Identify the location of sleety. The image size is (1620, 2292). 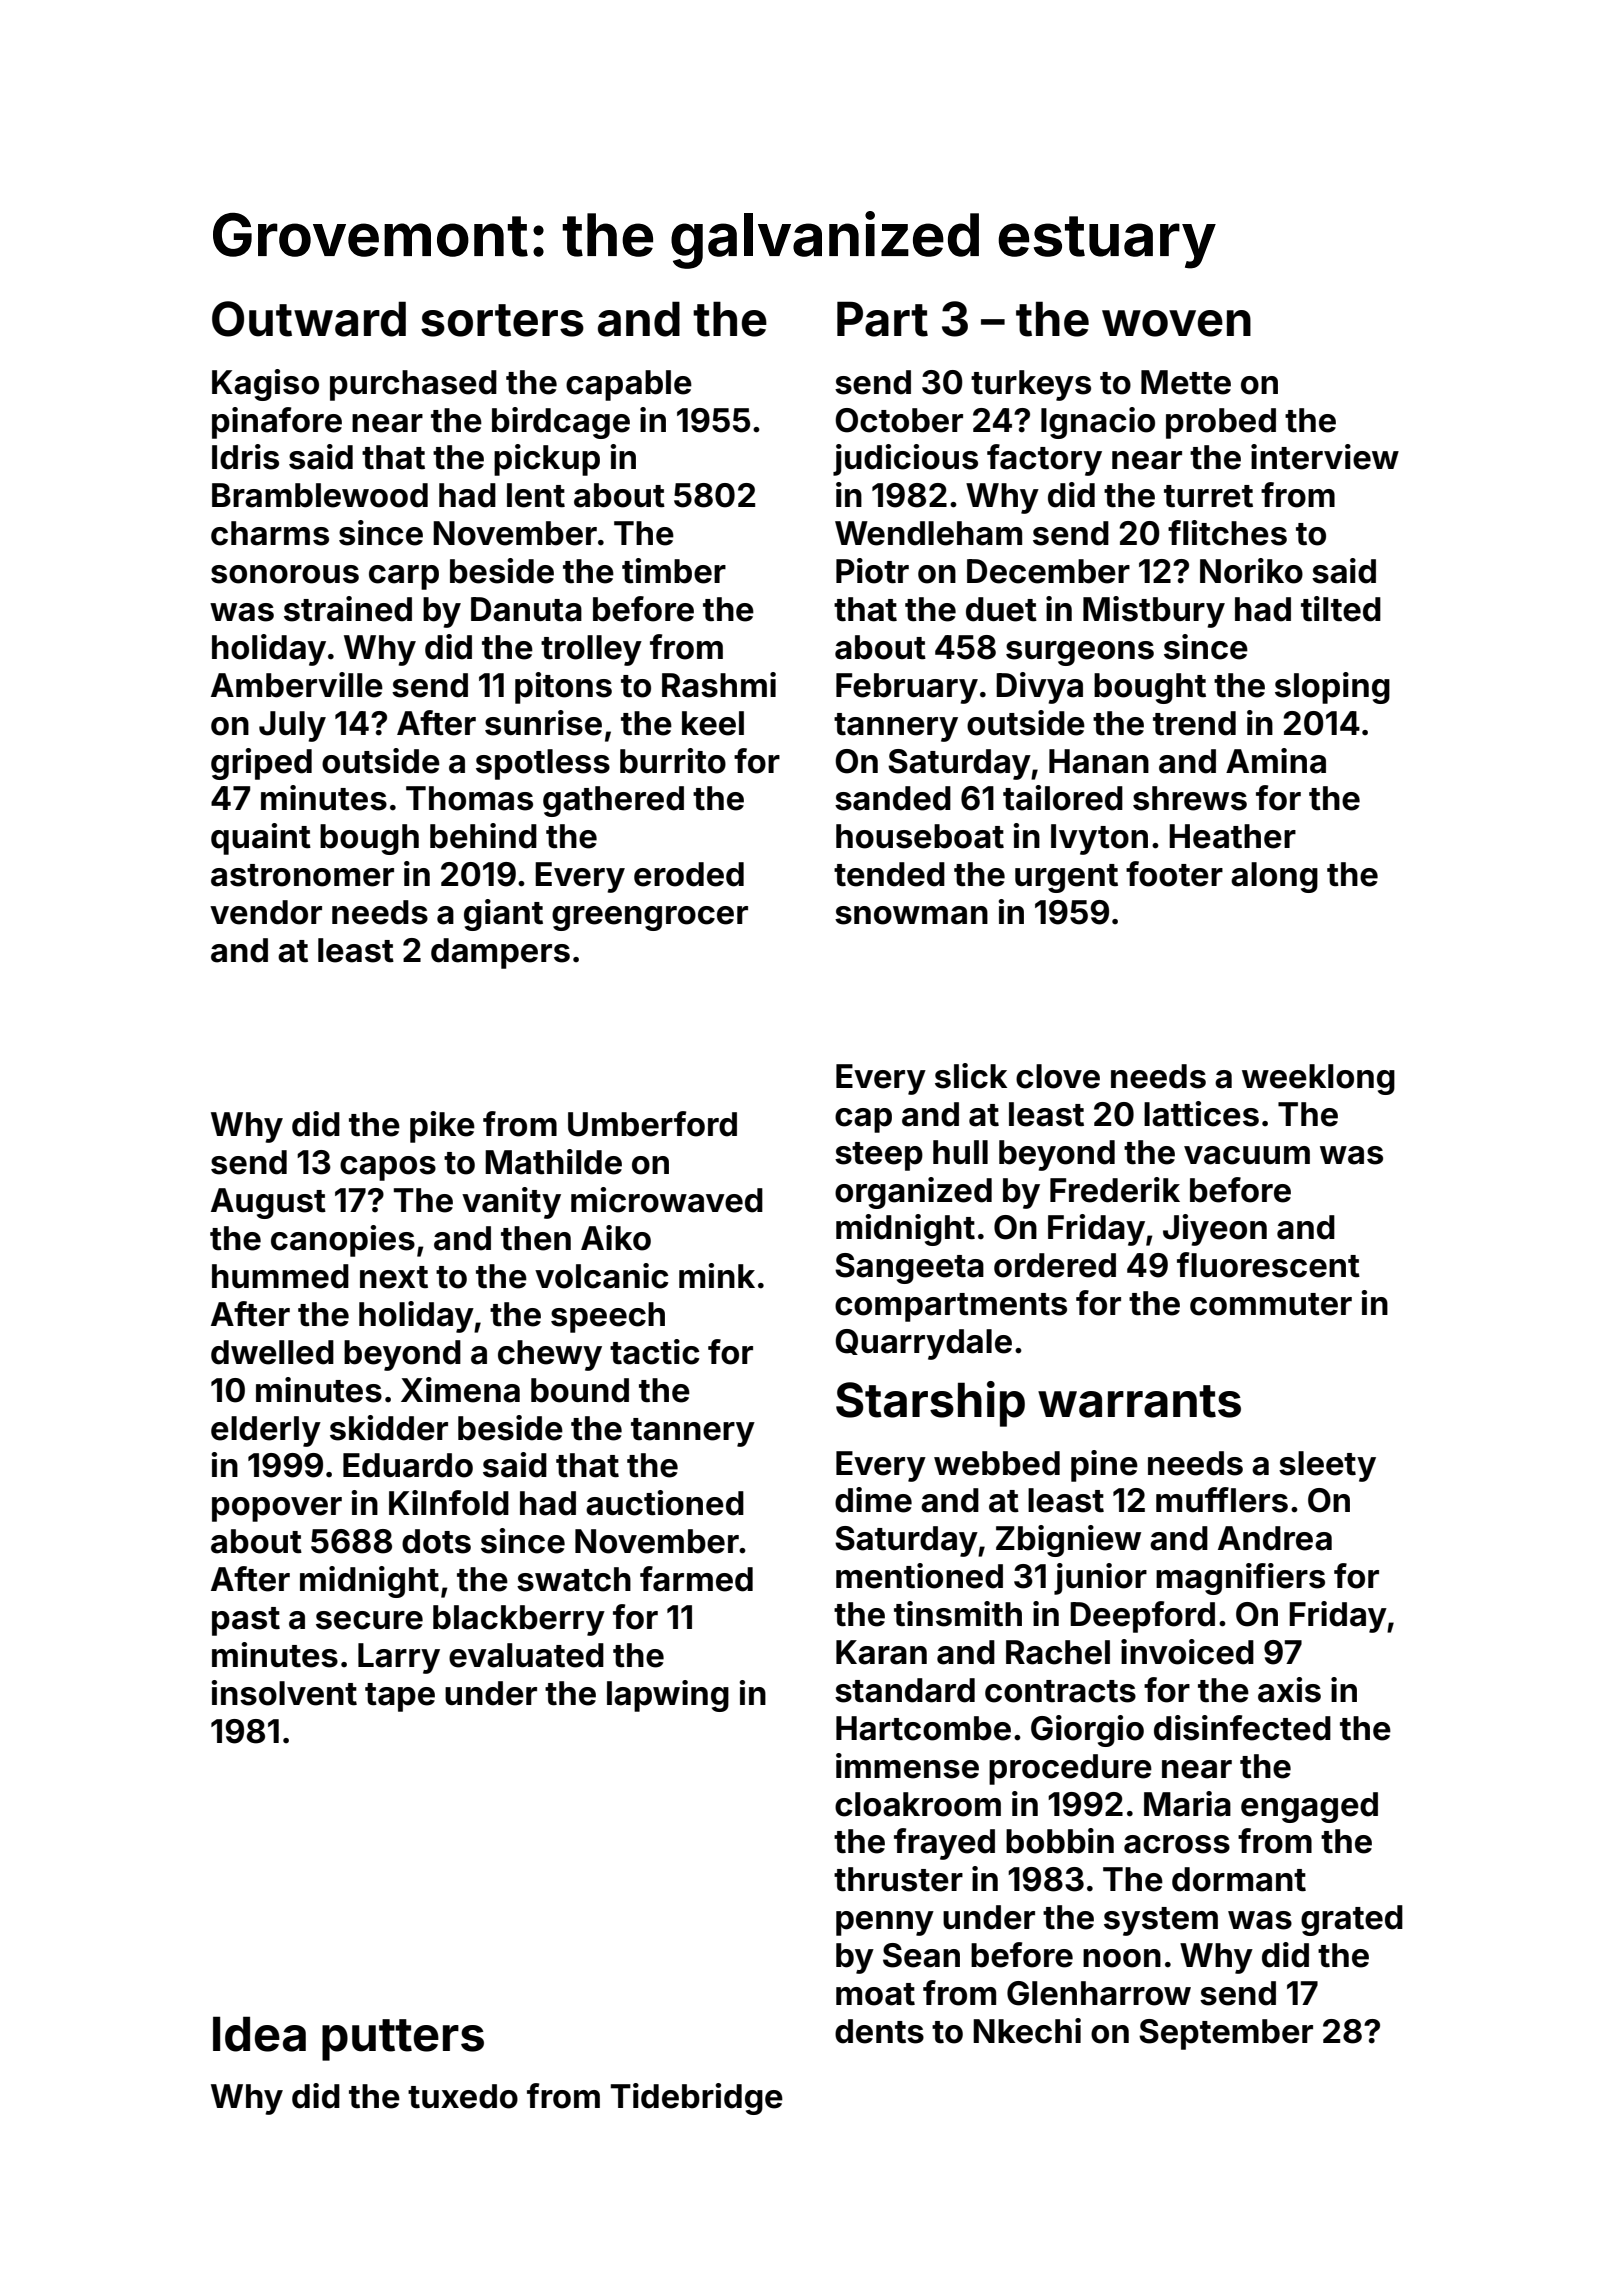
(1327, 1466).
